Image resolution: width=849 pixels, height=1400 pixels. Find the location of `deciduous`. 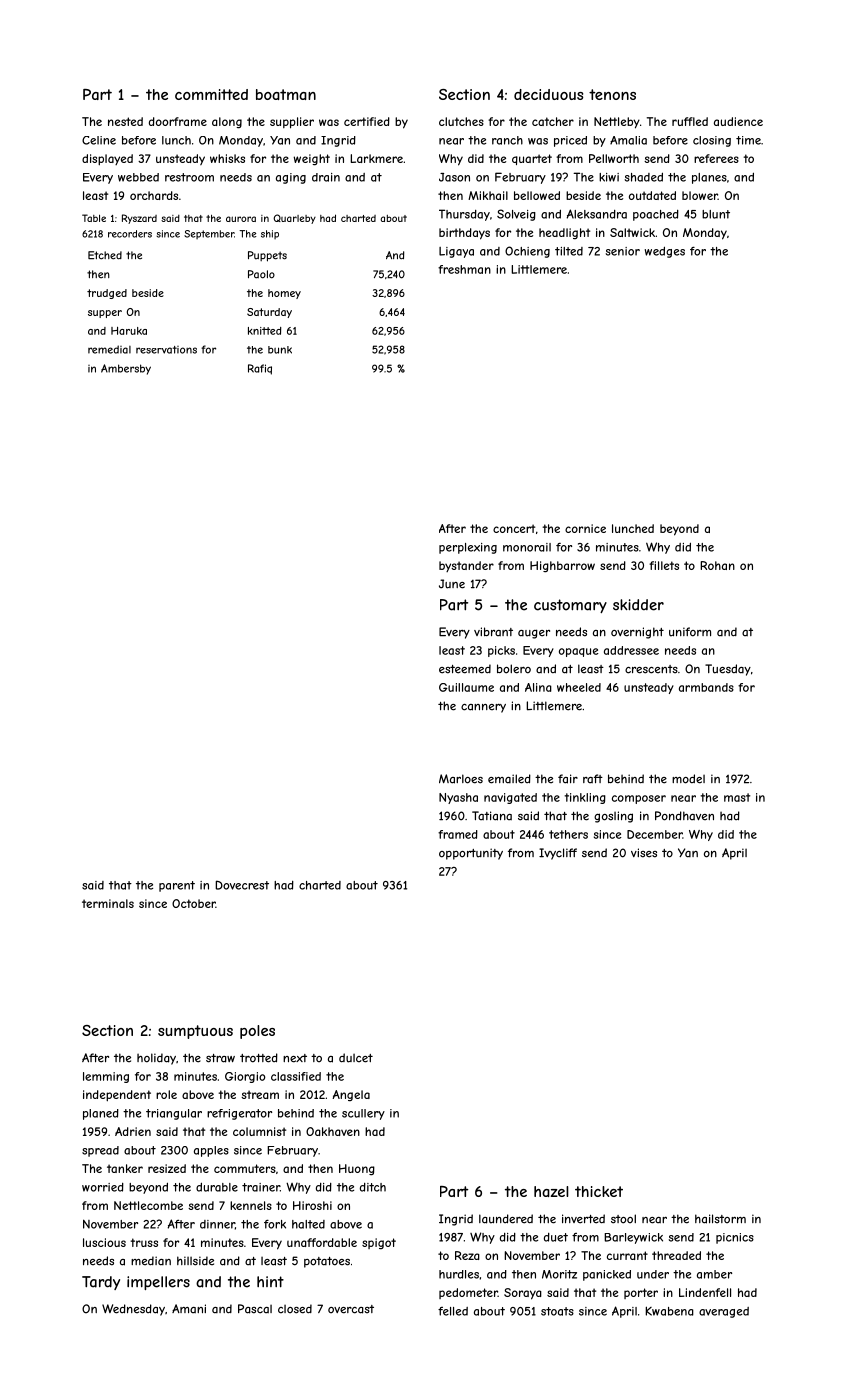

deciduous is located at coordinates (548, 94).
